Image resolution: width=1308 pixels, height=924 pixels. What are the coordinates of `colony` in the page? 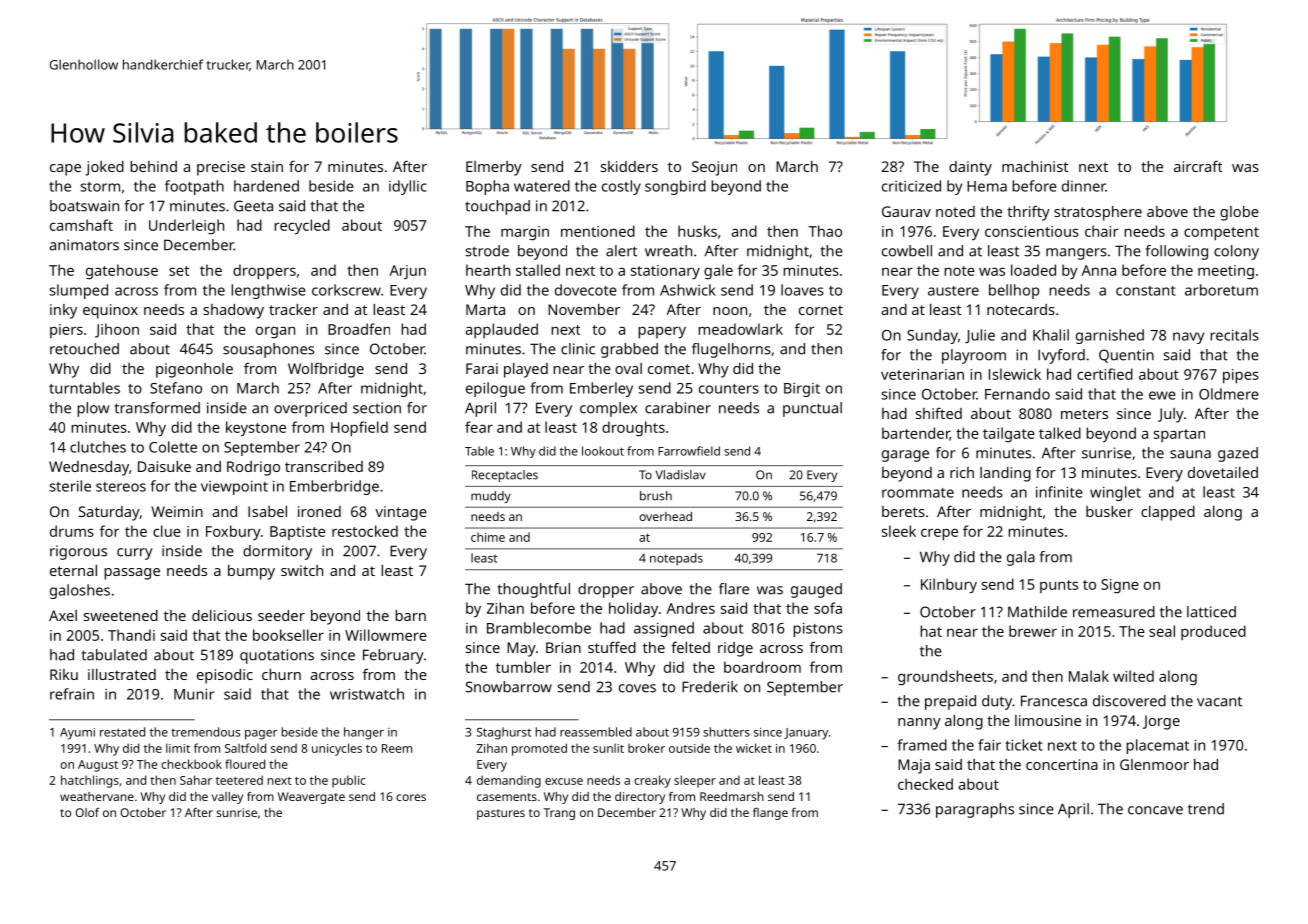 It's located at (1236, 252).
